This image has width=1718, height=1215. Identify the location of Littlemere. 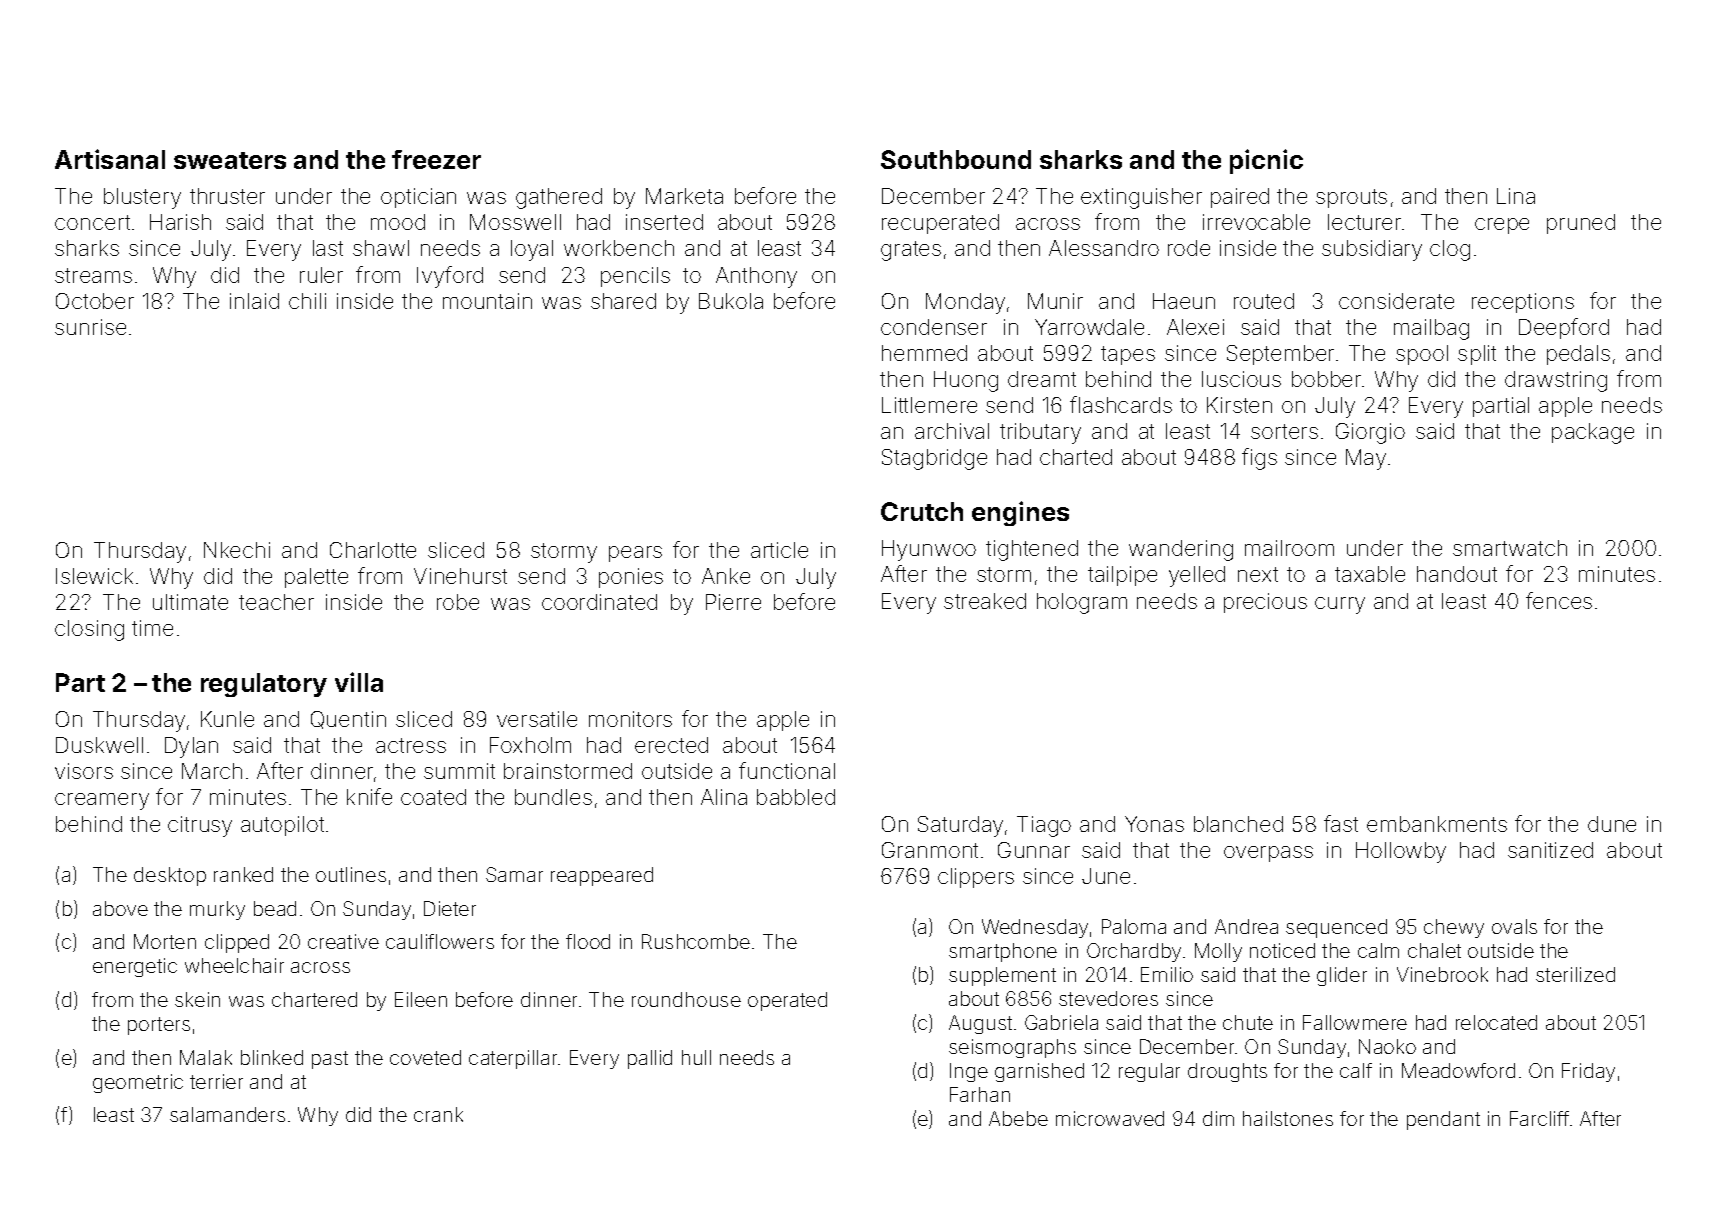
(929, 405).
